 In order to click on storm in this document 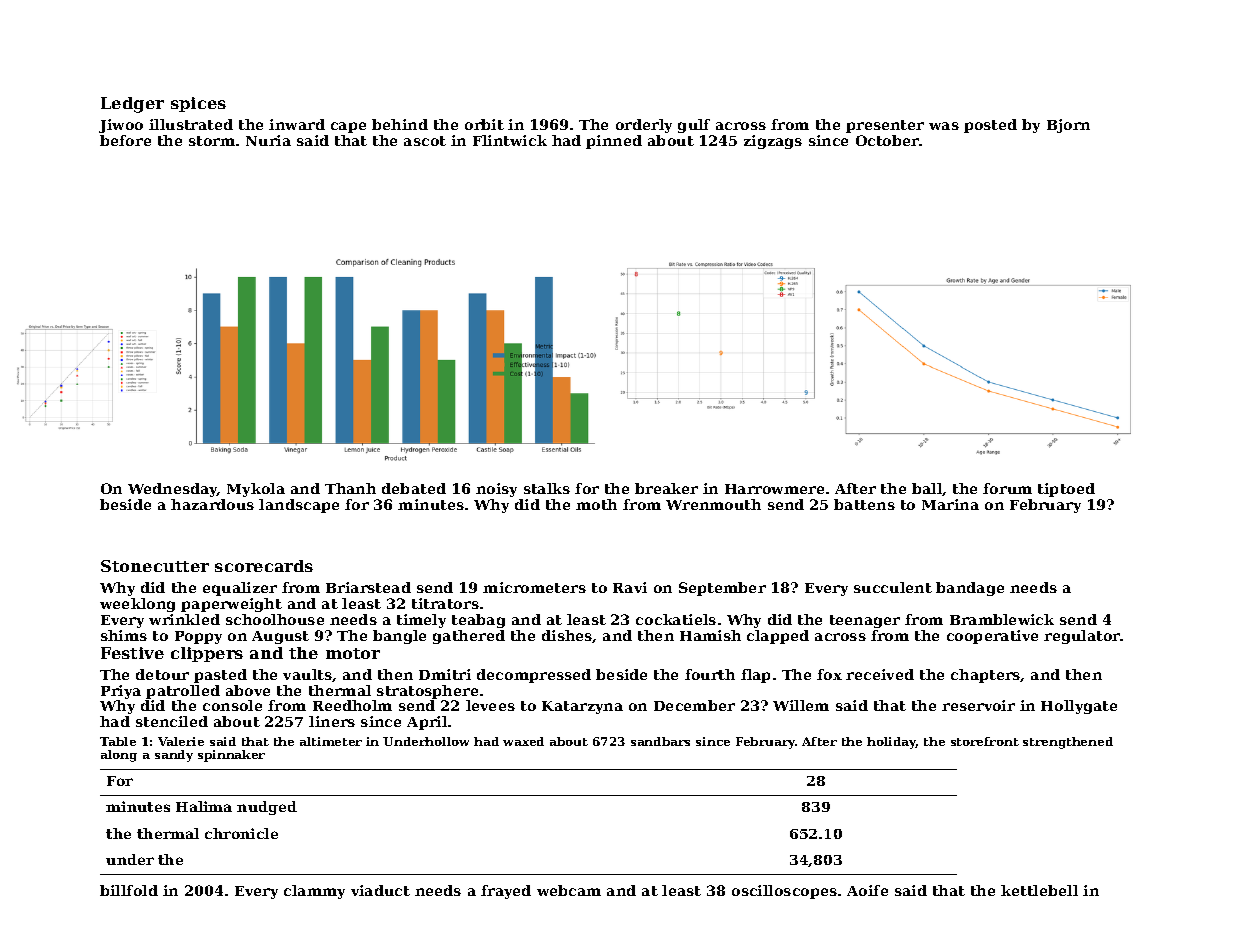, I will do `click(212, 141)`.
